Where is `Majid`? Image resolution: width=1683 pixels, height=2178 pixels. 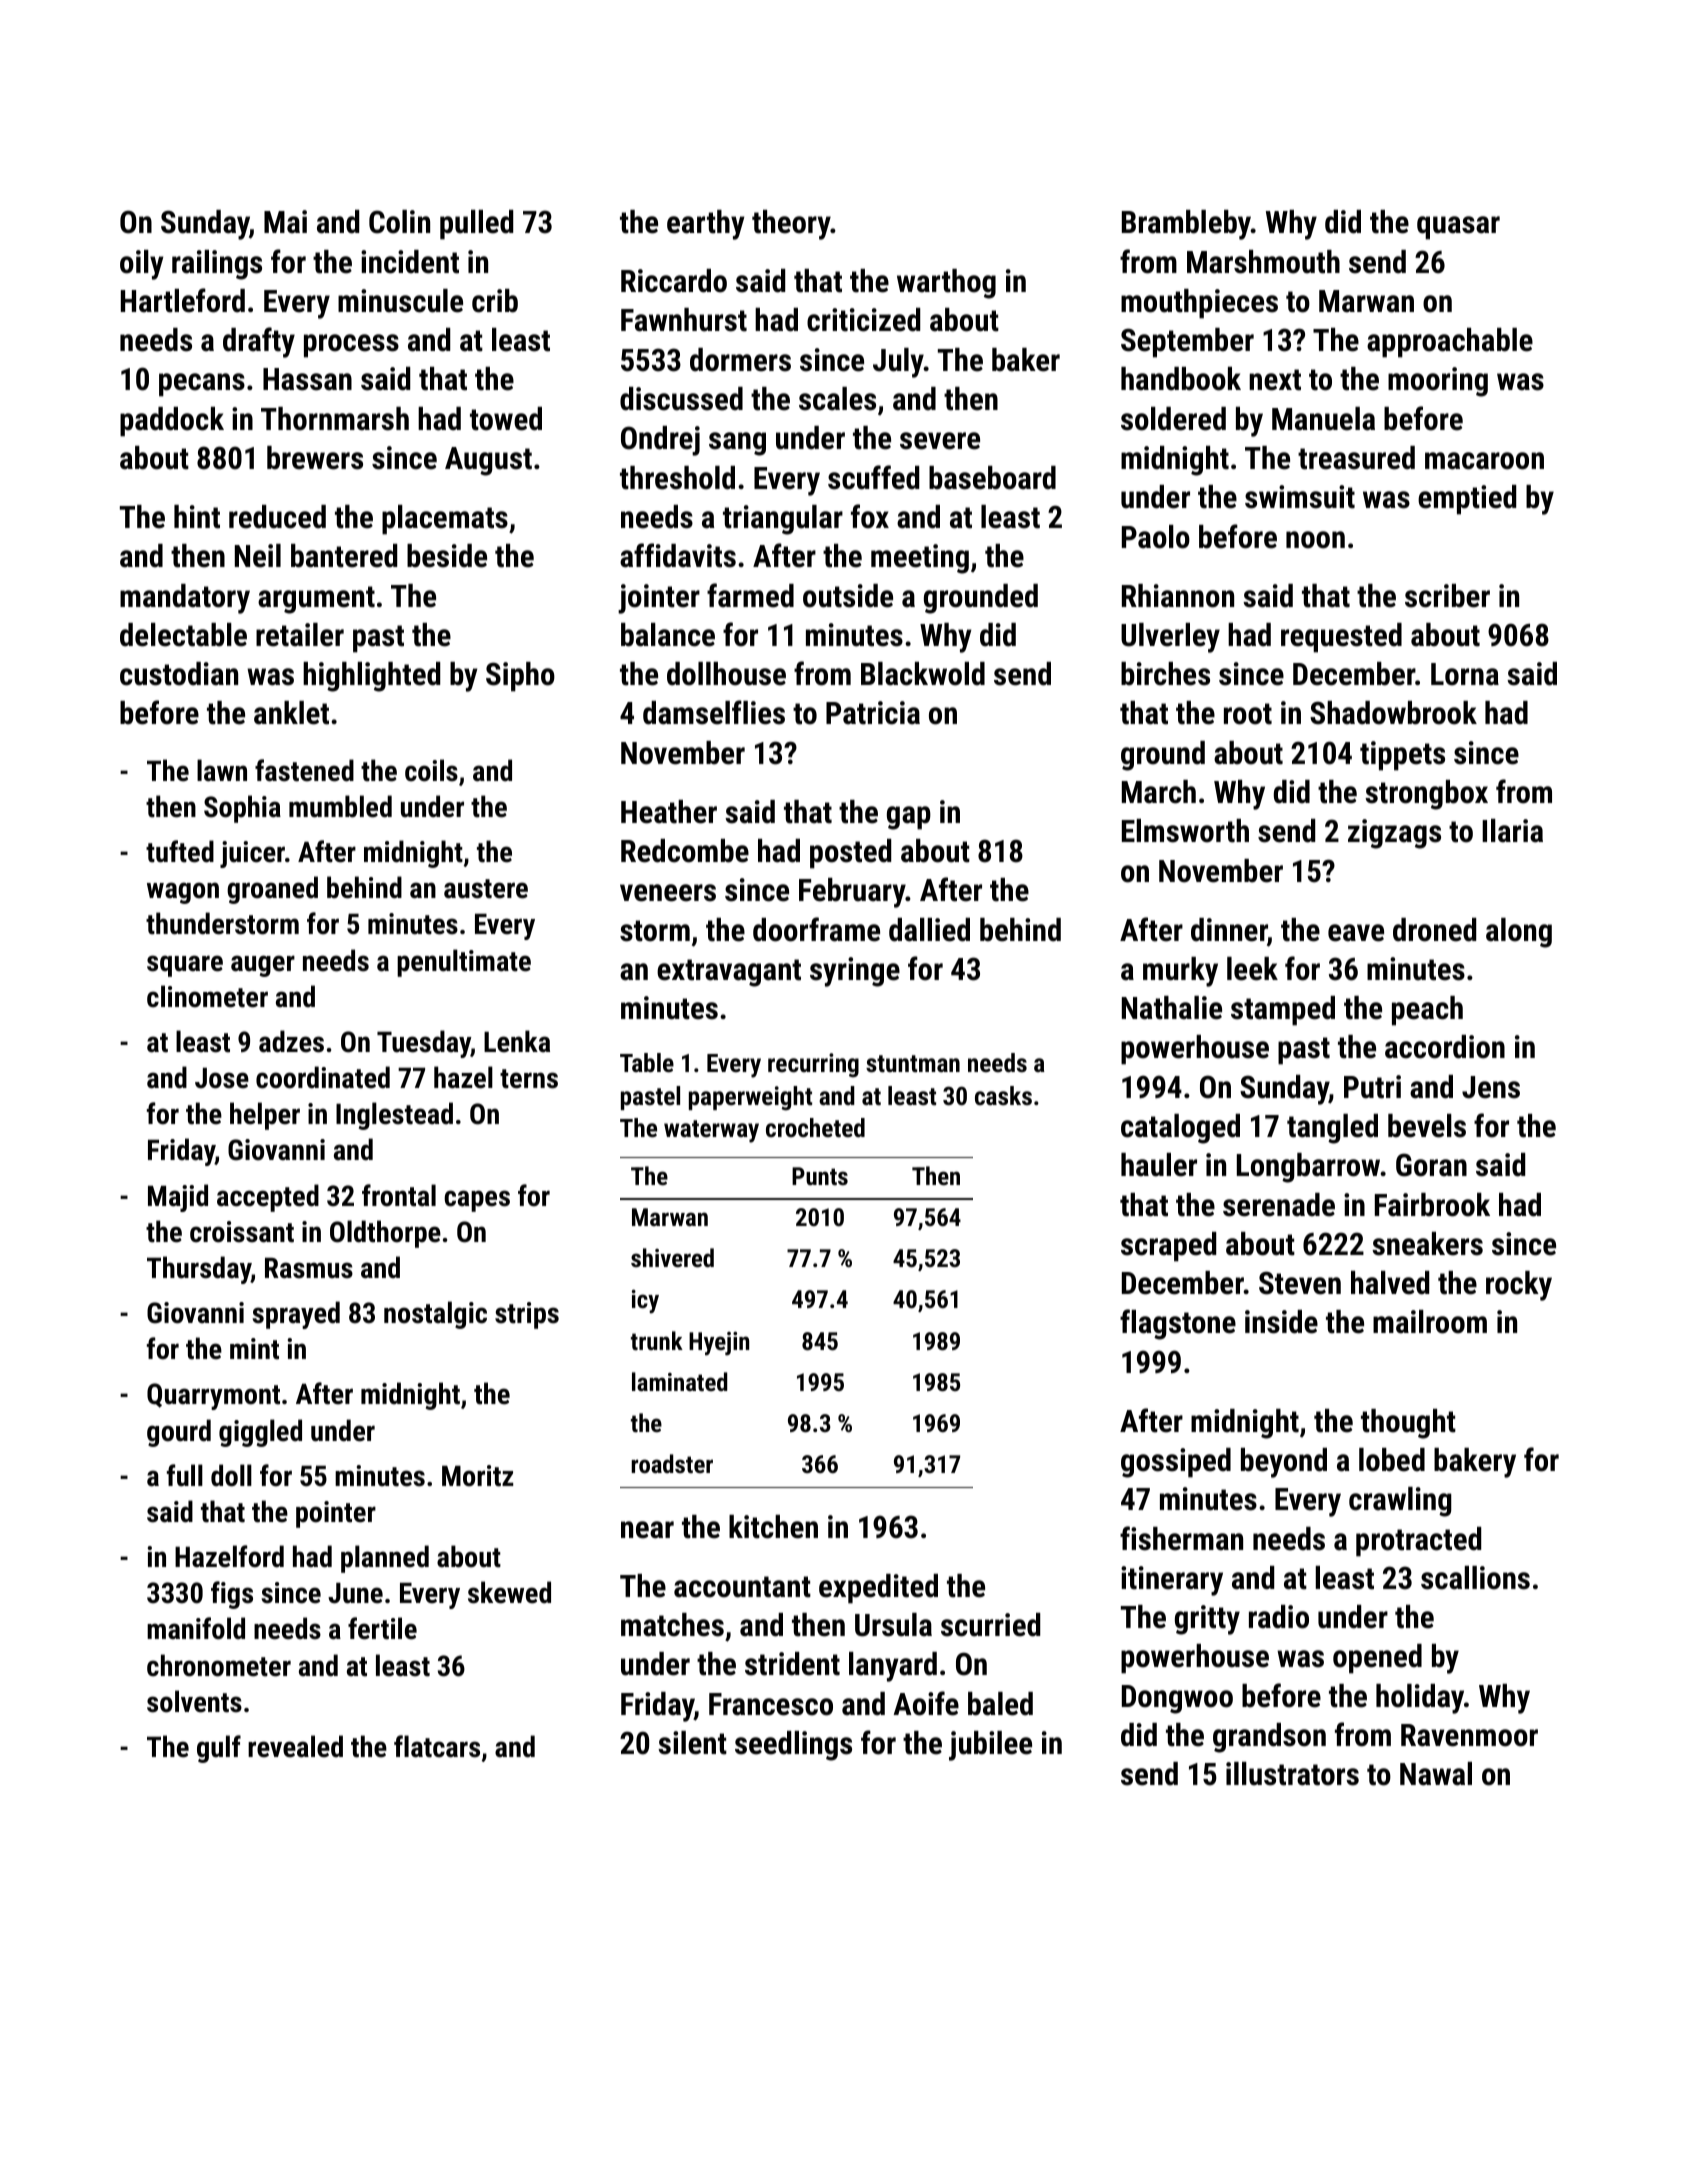
Majid is located at coordinates (178, 1198).
